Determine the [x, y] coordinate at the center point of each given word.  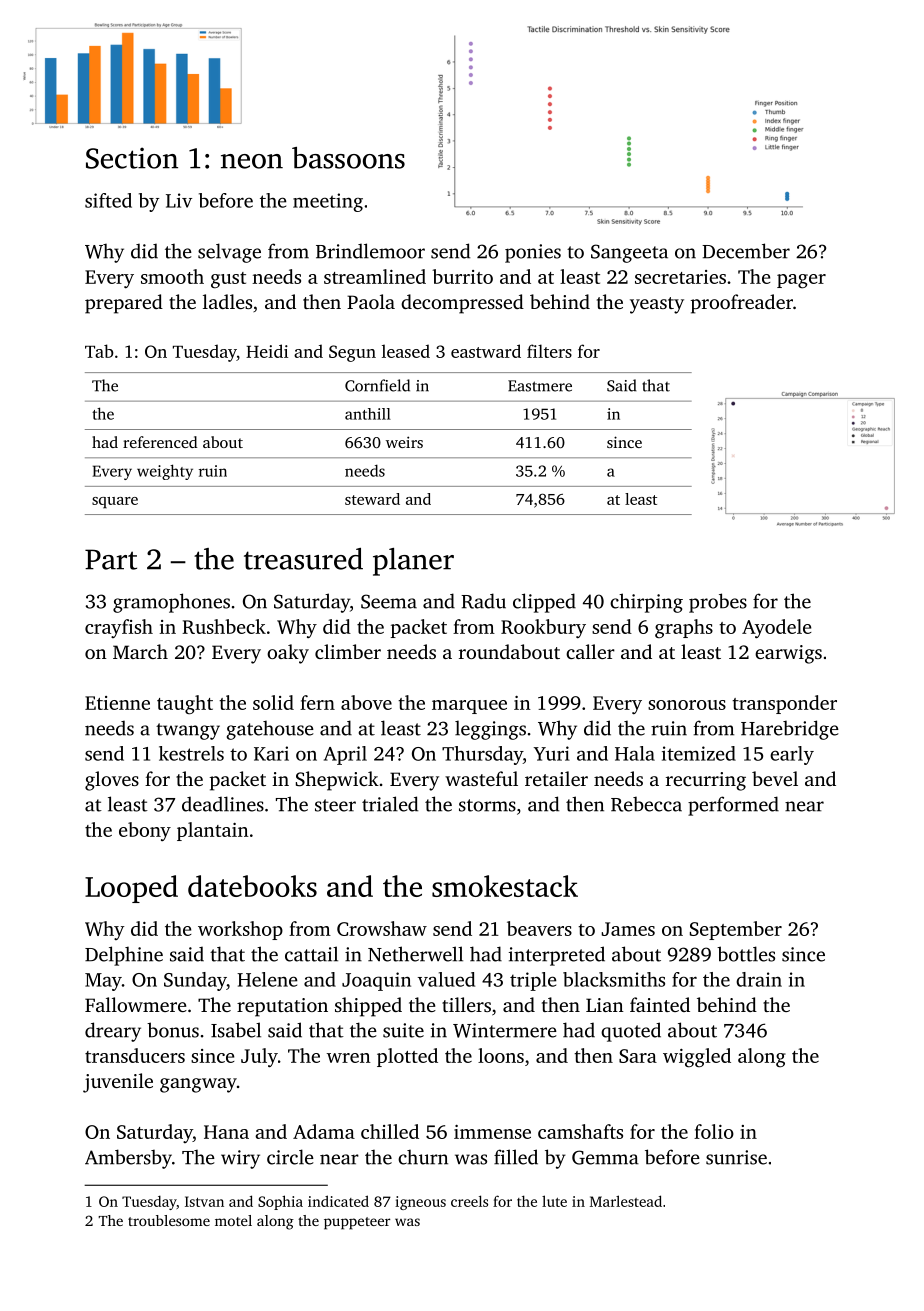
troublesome [169, 1220]
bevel [775, 778]
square [115, 503]
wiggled [697, 1058]
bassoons [348, 158]
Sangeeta [629, 253]
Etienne [117, 703]
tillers [466, 1004]
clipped [544, 603]
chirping [646, 603]
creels [469, 1201]
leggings [490, 730]
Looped [131, 889]
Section [132, 158]
